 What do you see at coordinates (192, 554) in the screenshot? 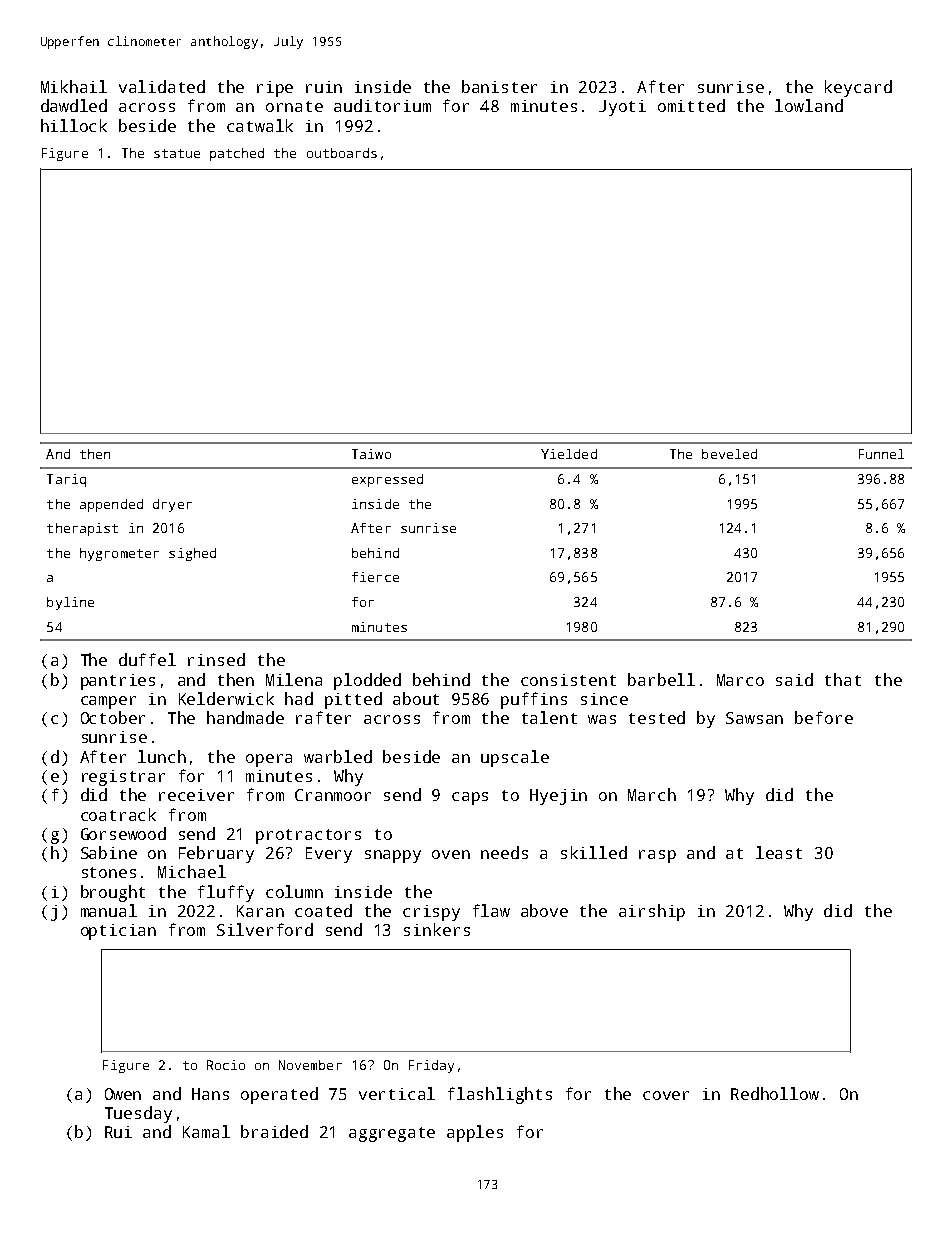
I see `sighed` at bounding box center [192, 554].
